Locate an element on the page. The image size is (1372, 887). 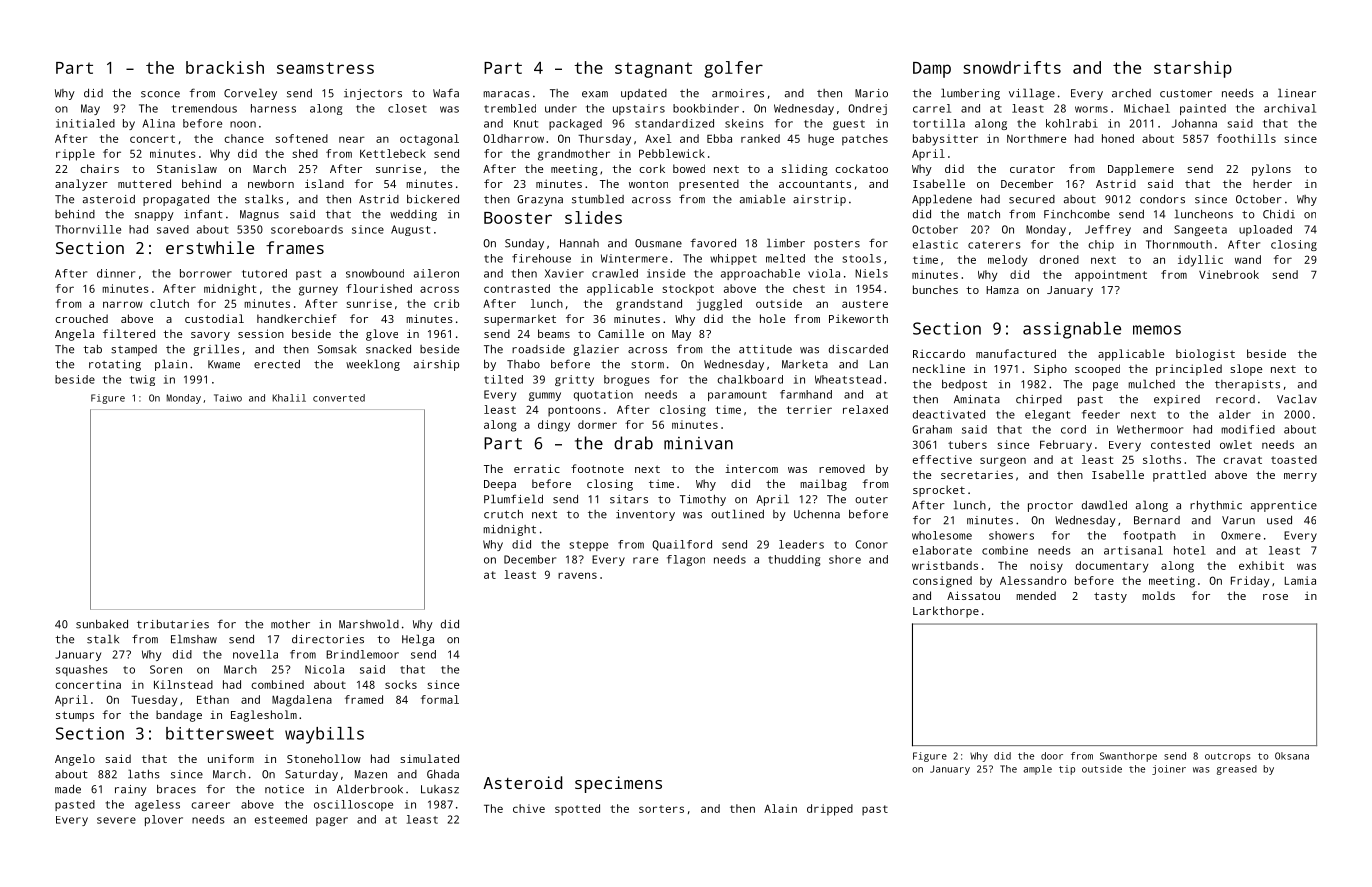
brackish is located at coordinates (225, 67).
